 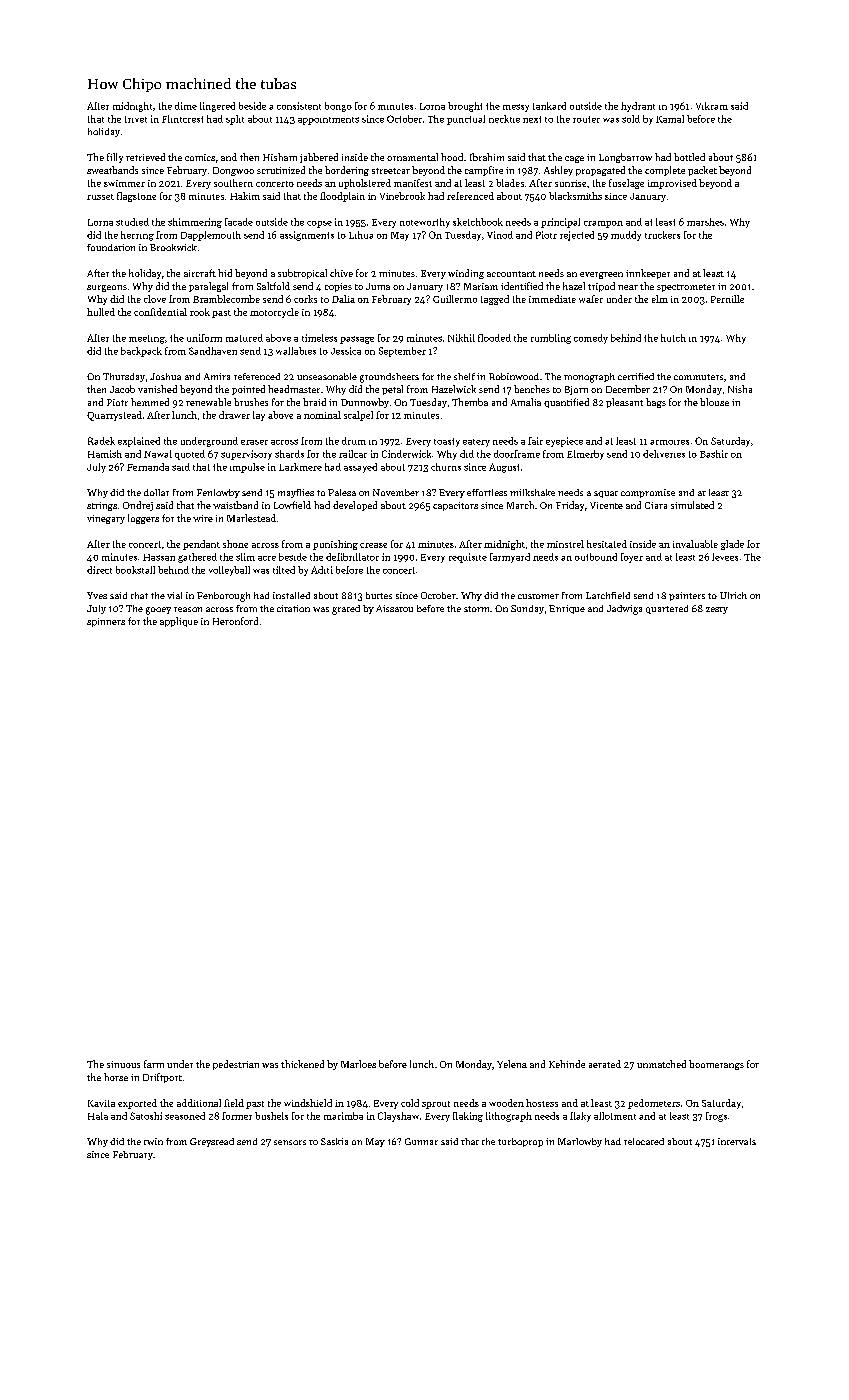 I want to click on grated, so click(x=346, y=610).
